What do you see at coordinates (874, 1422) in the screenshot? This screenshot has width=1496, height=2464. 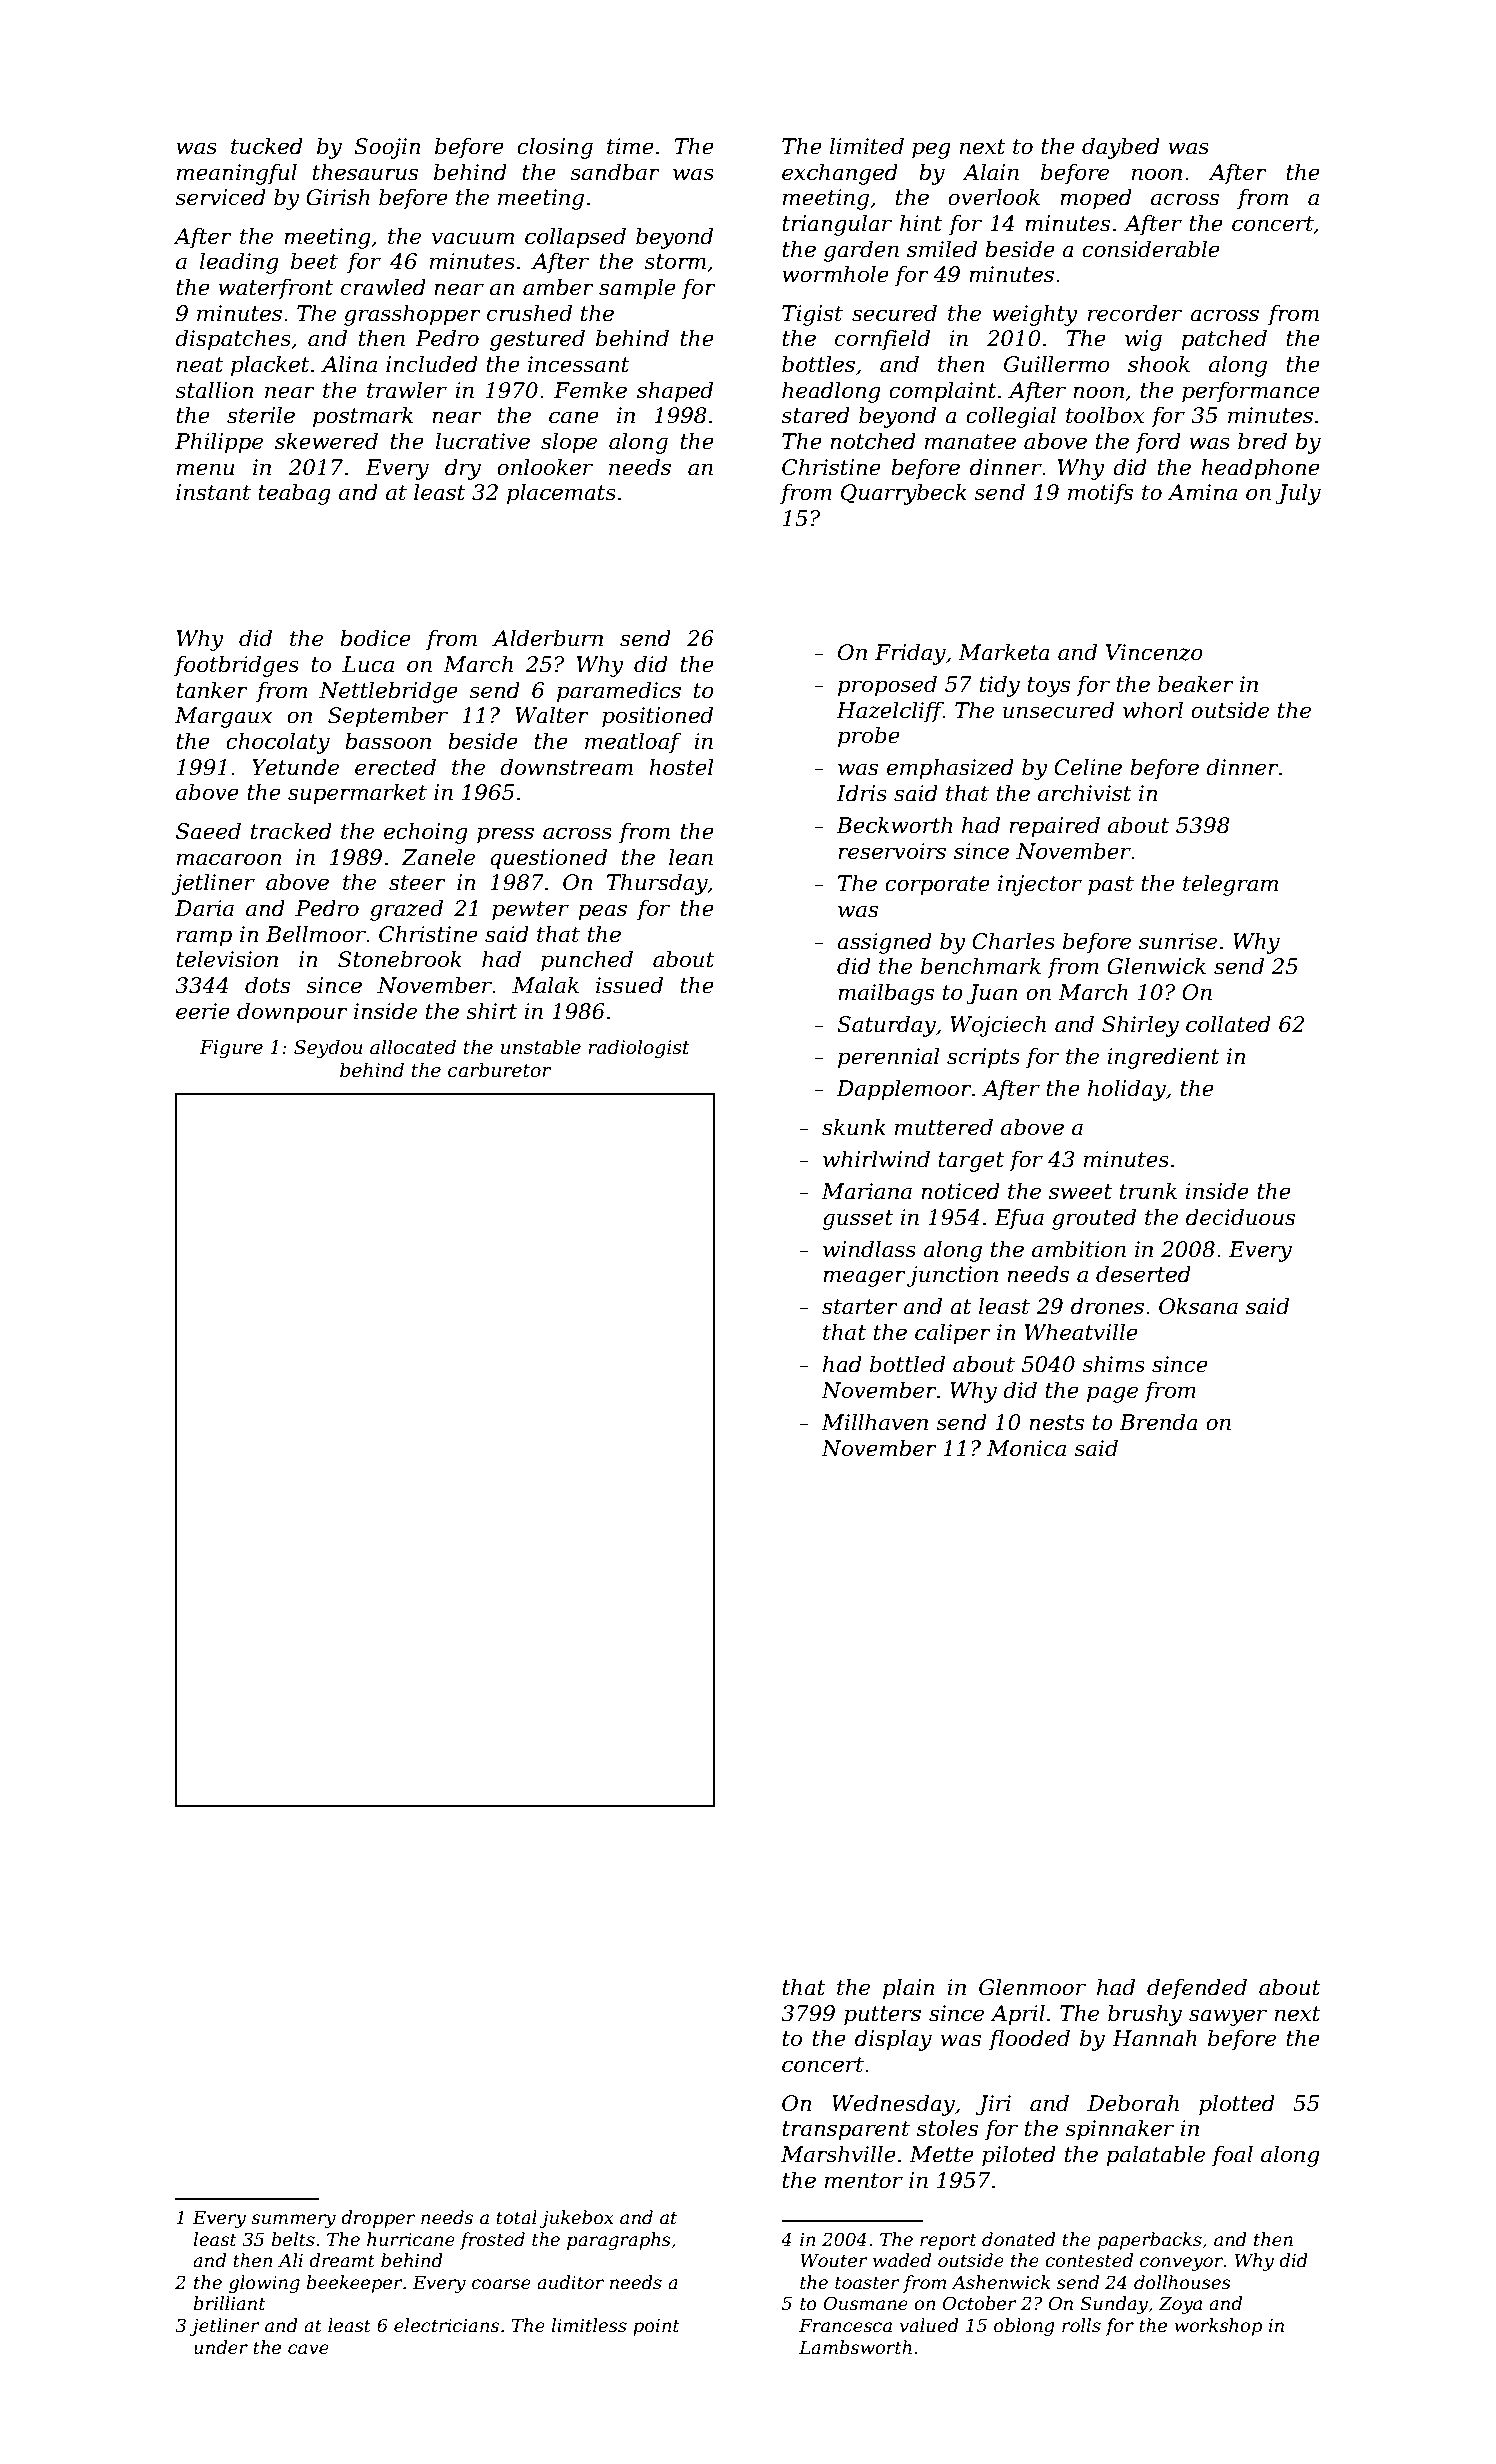 I see `Millhaven` at bounding box center [874, 1422].
